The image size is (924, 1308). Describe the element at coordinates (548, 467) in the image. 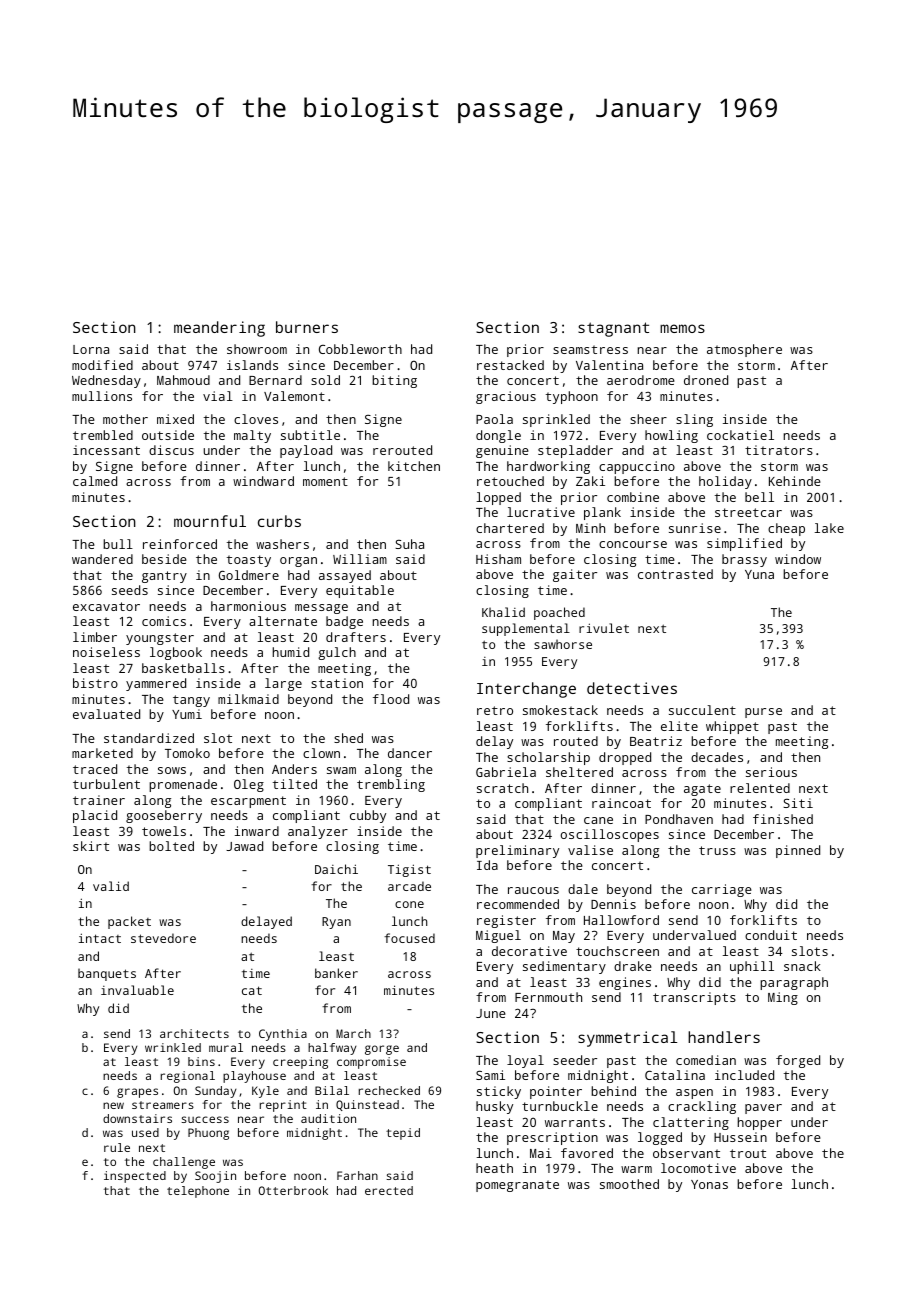

I see `hardworking` at that location.
